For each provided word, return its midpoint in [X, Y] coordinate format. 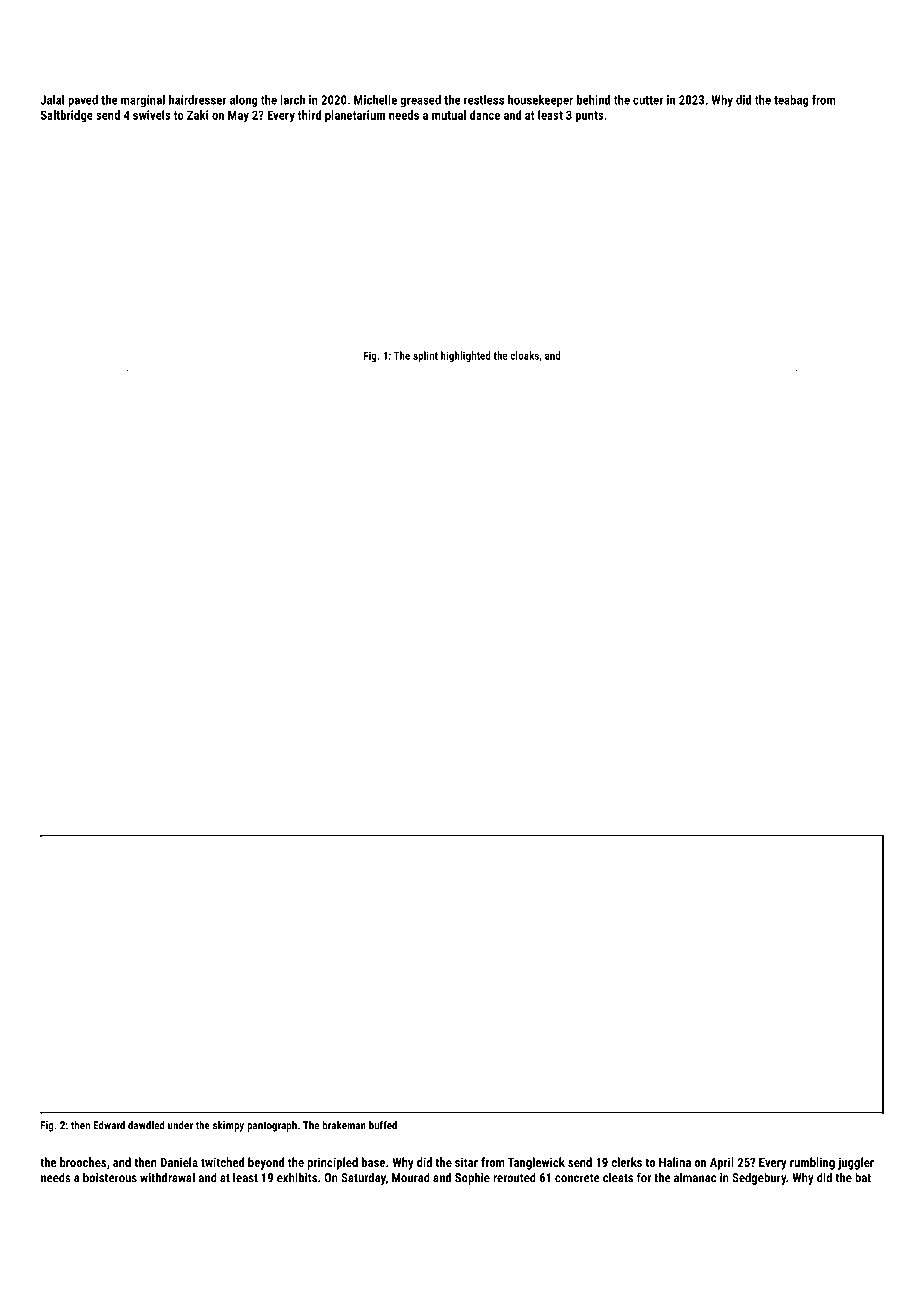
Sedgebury [759, 1178]
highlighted [466, 356]
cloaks [524, 355]
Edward [109, 1125]
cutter [648, 100]
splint [425, 356]
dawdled [146, 1125]
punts [590, 117]
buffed [383, 1125]
